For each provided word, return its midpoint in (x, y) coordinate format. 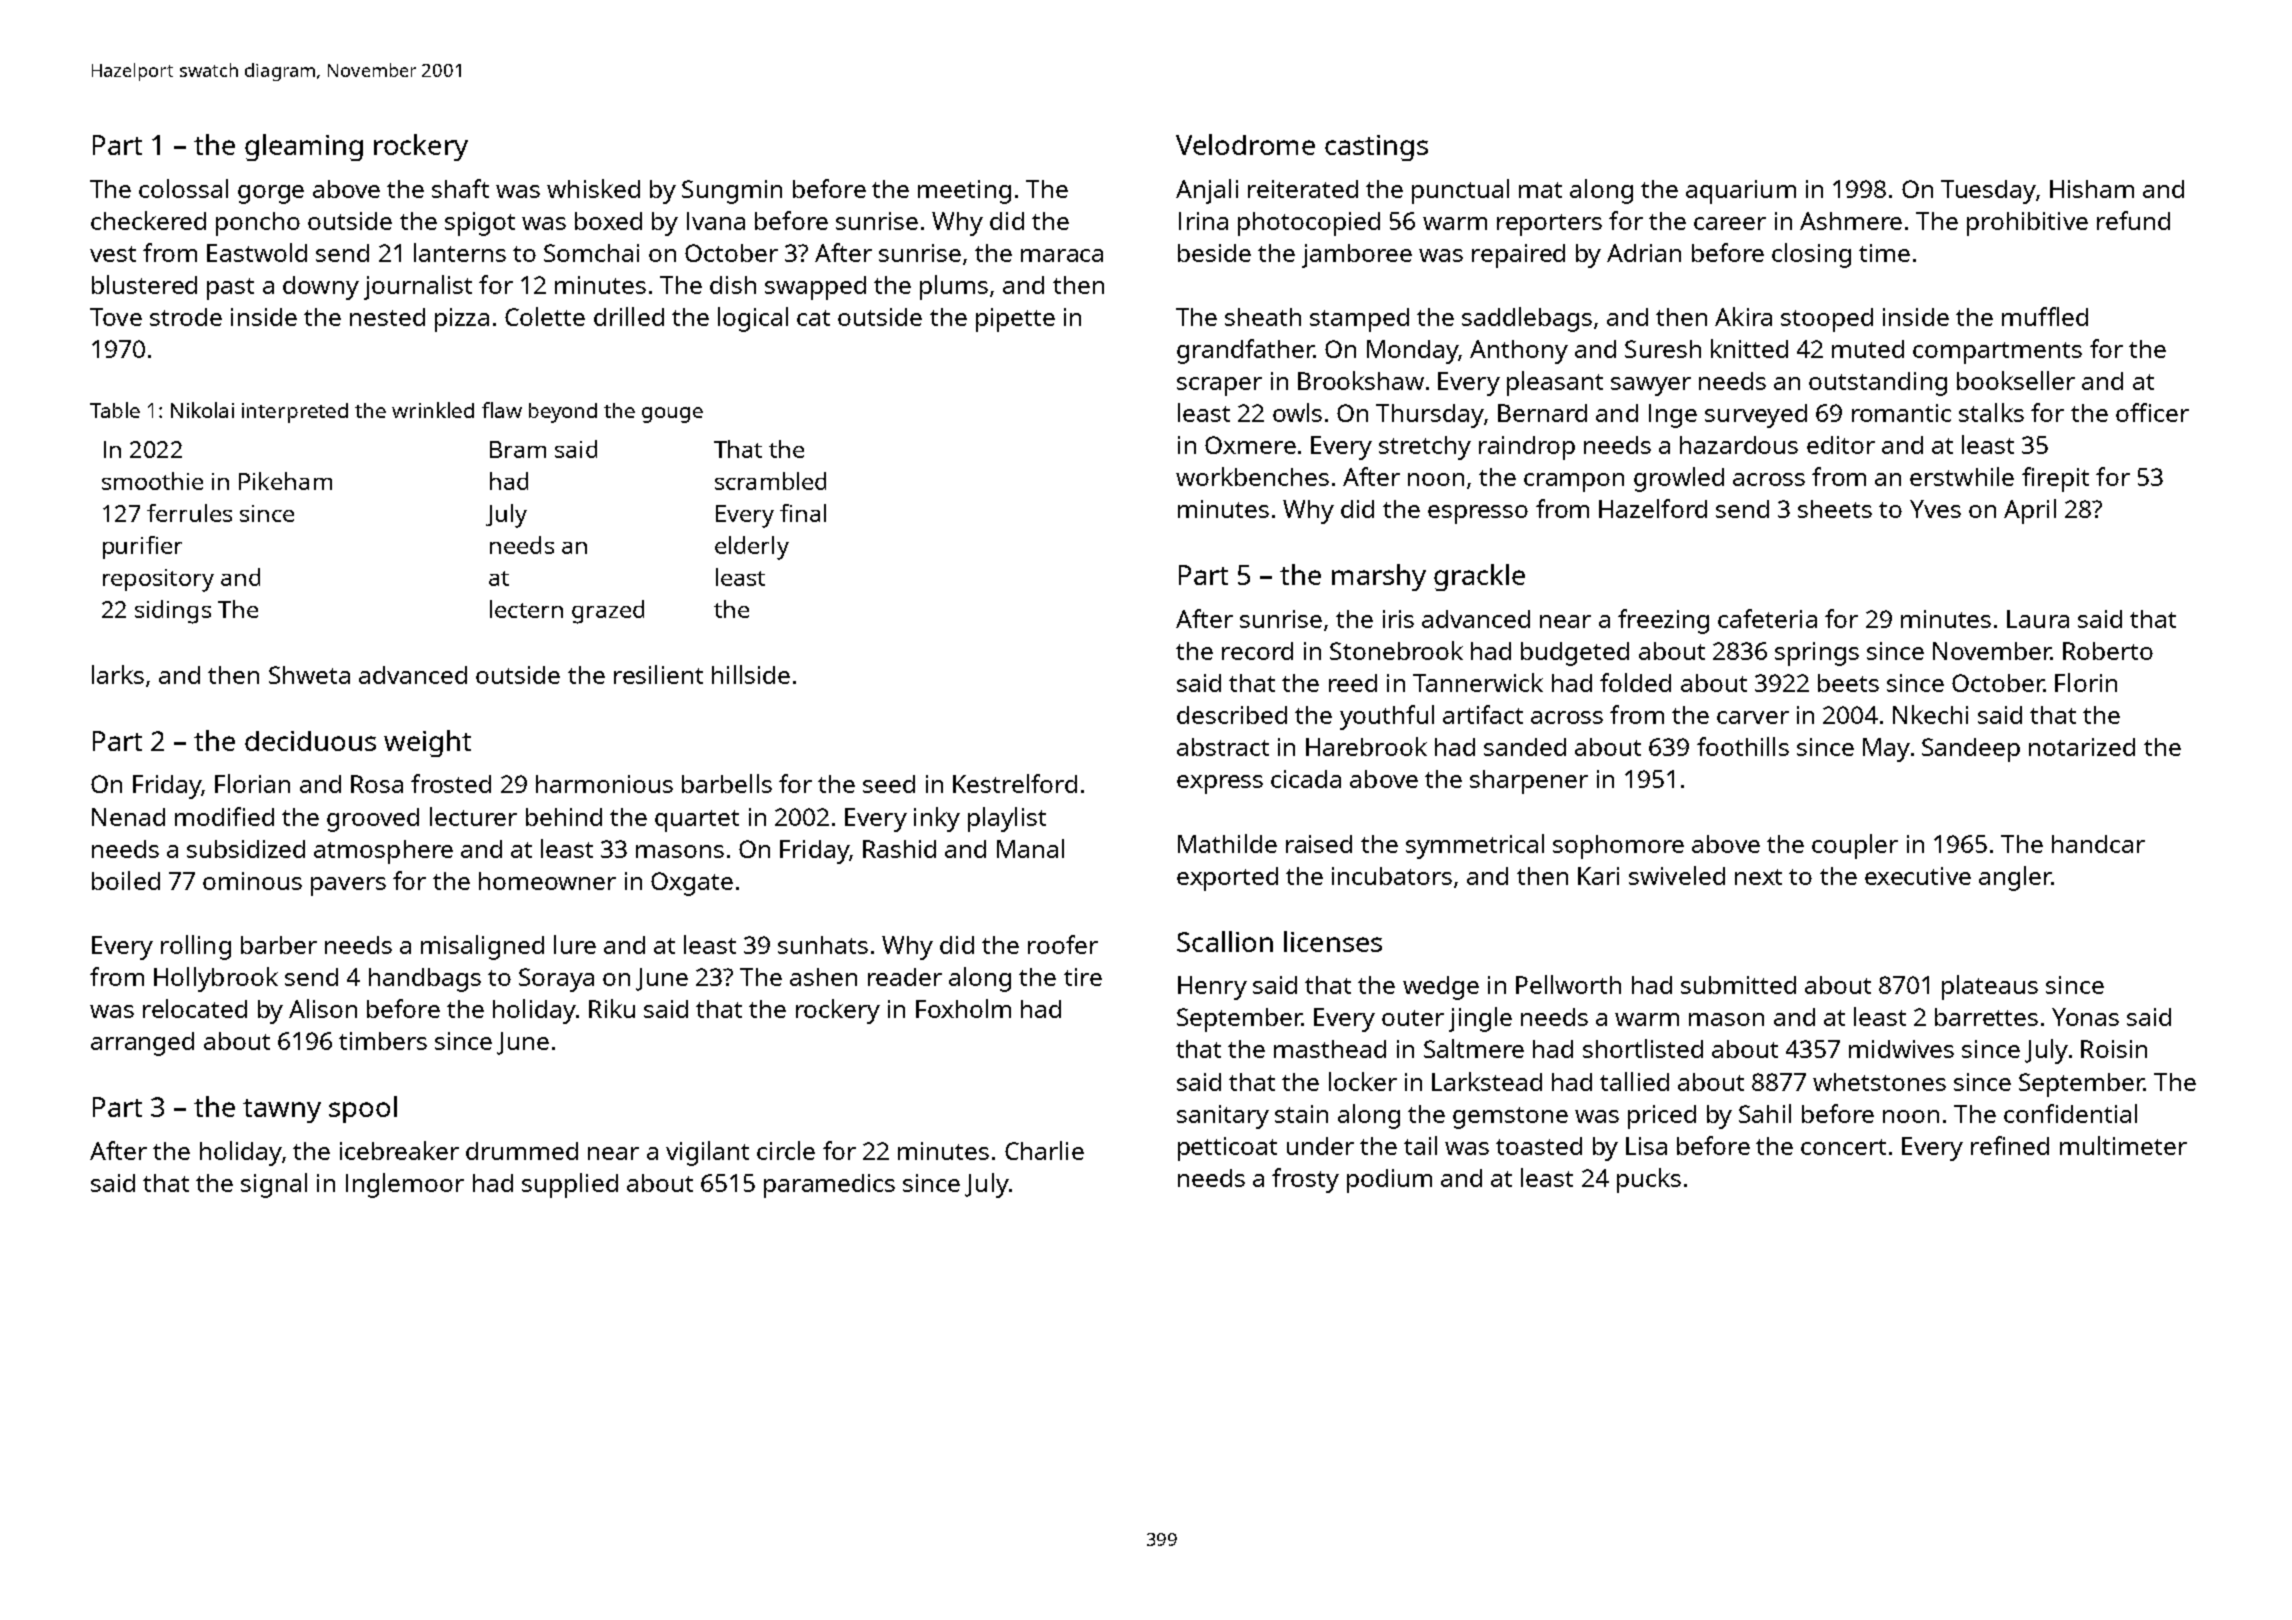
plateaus (1990, 987)
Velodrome (1245, 144)
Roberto (2108, 651)
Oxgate (692, 884)
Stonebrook (1396, 650)
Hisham (2092, 189)
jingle (1480, 1019)
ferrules (189, 513)
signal (274, 1185)
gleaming (304, 147)
